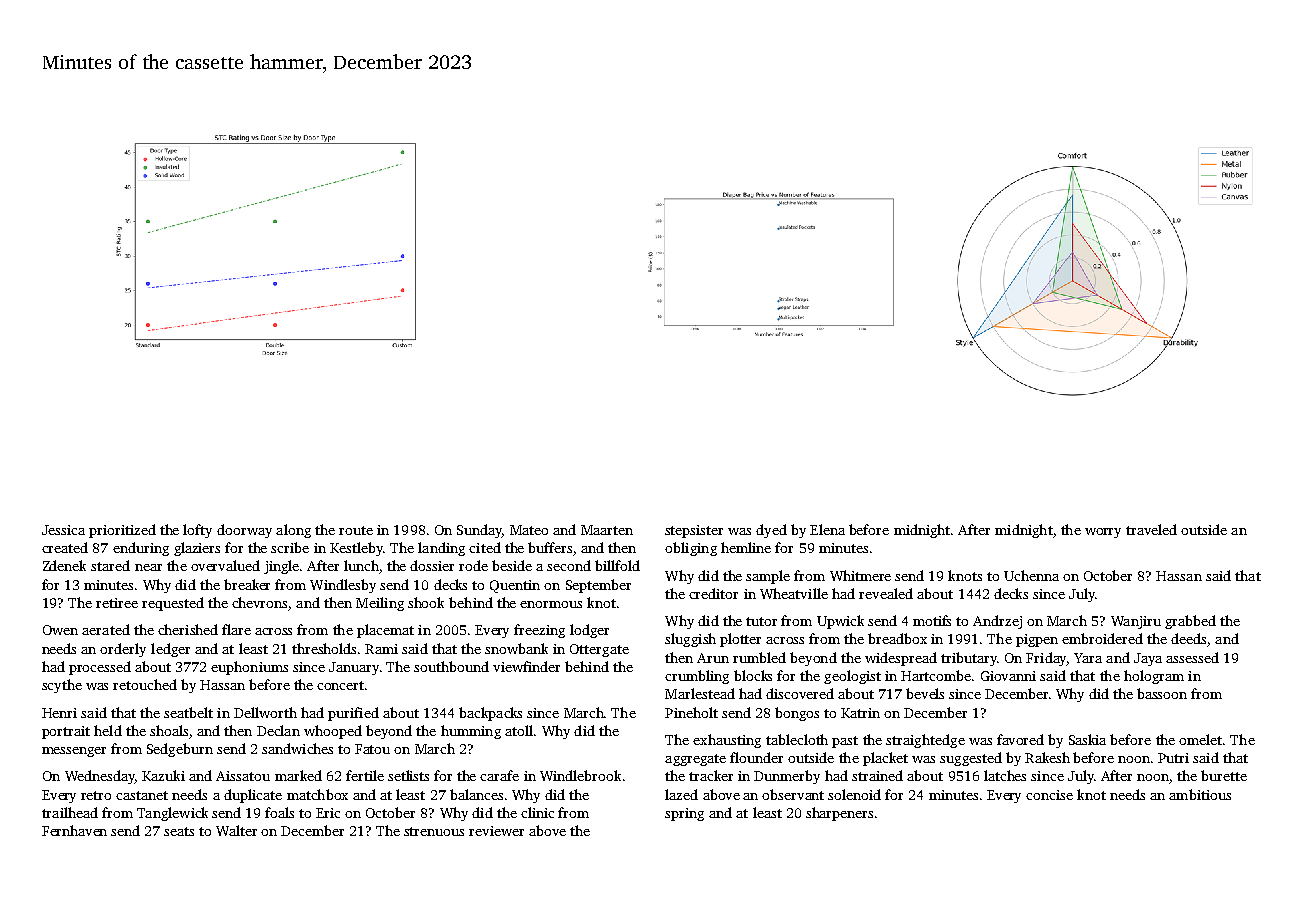 This screenshot has width=1308, height=924. What do you see at coordinates (1200, 794) in the screenshot?
I see `ambitious` at bounding box center [1200, 794].
